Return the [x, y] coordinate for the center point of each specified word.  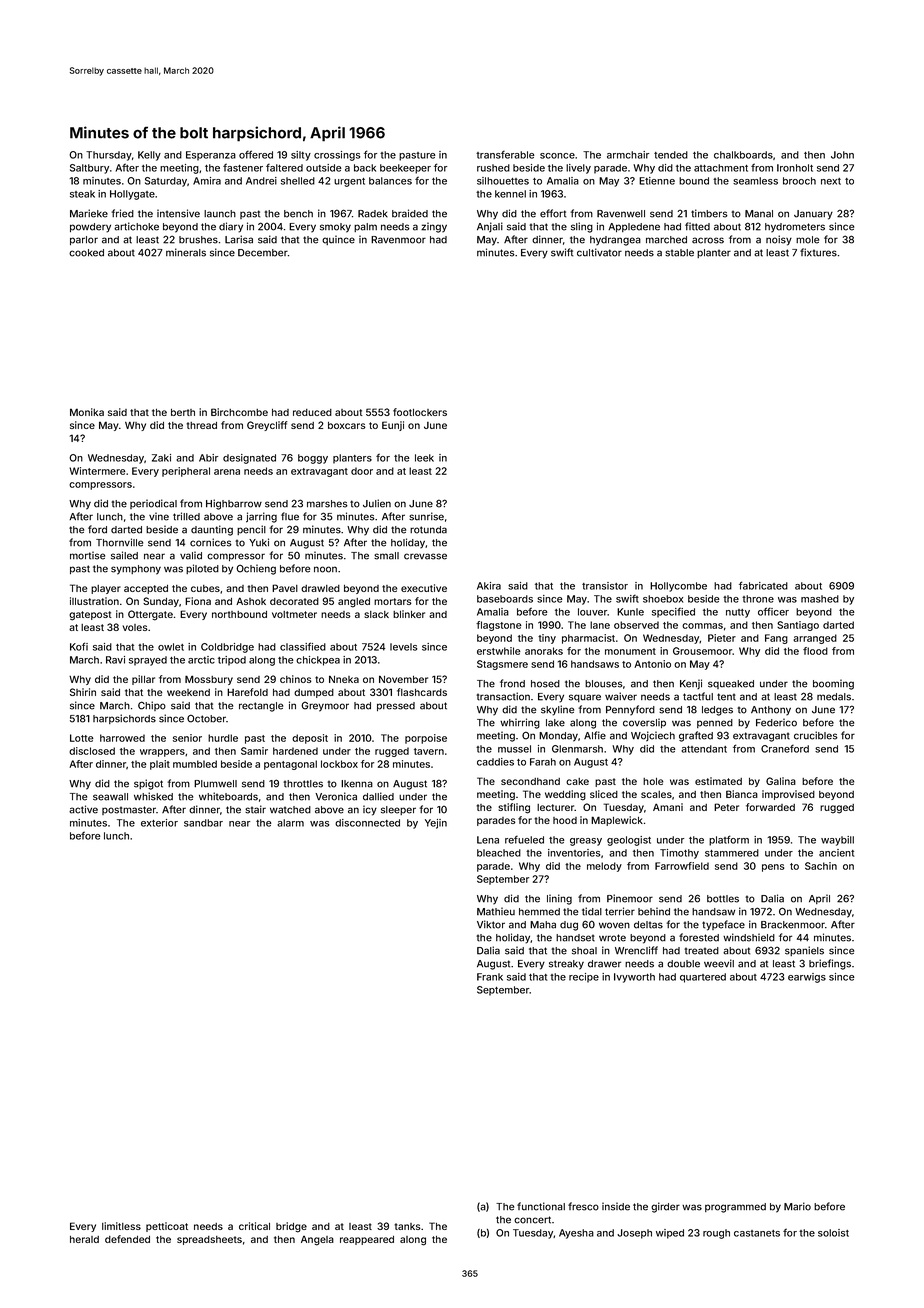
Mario [797, 1206]
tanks [407, 1226]
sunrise [426, 516]
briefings [830, 964]
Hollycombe [678, 587]
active [83, 809]
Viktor [491, 924]
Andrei [261, 181]
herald [84, 1239]
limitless [121, 1226]
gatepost [90, 616]
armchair [628, 155]
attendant [704, 749]
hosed [545, 684]
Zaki [161, 458]
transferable [505, 154]
